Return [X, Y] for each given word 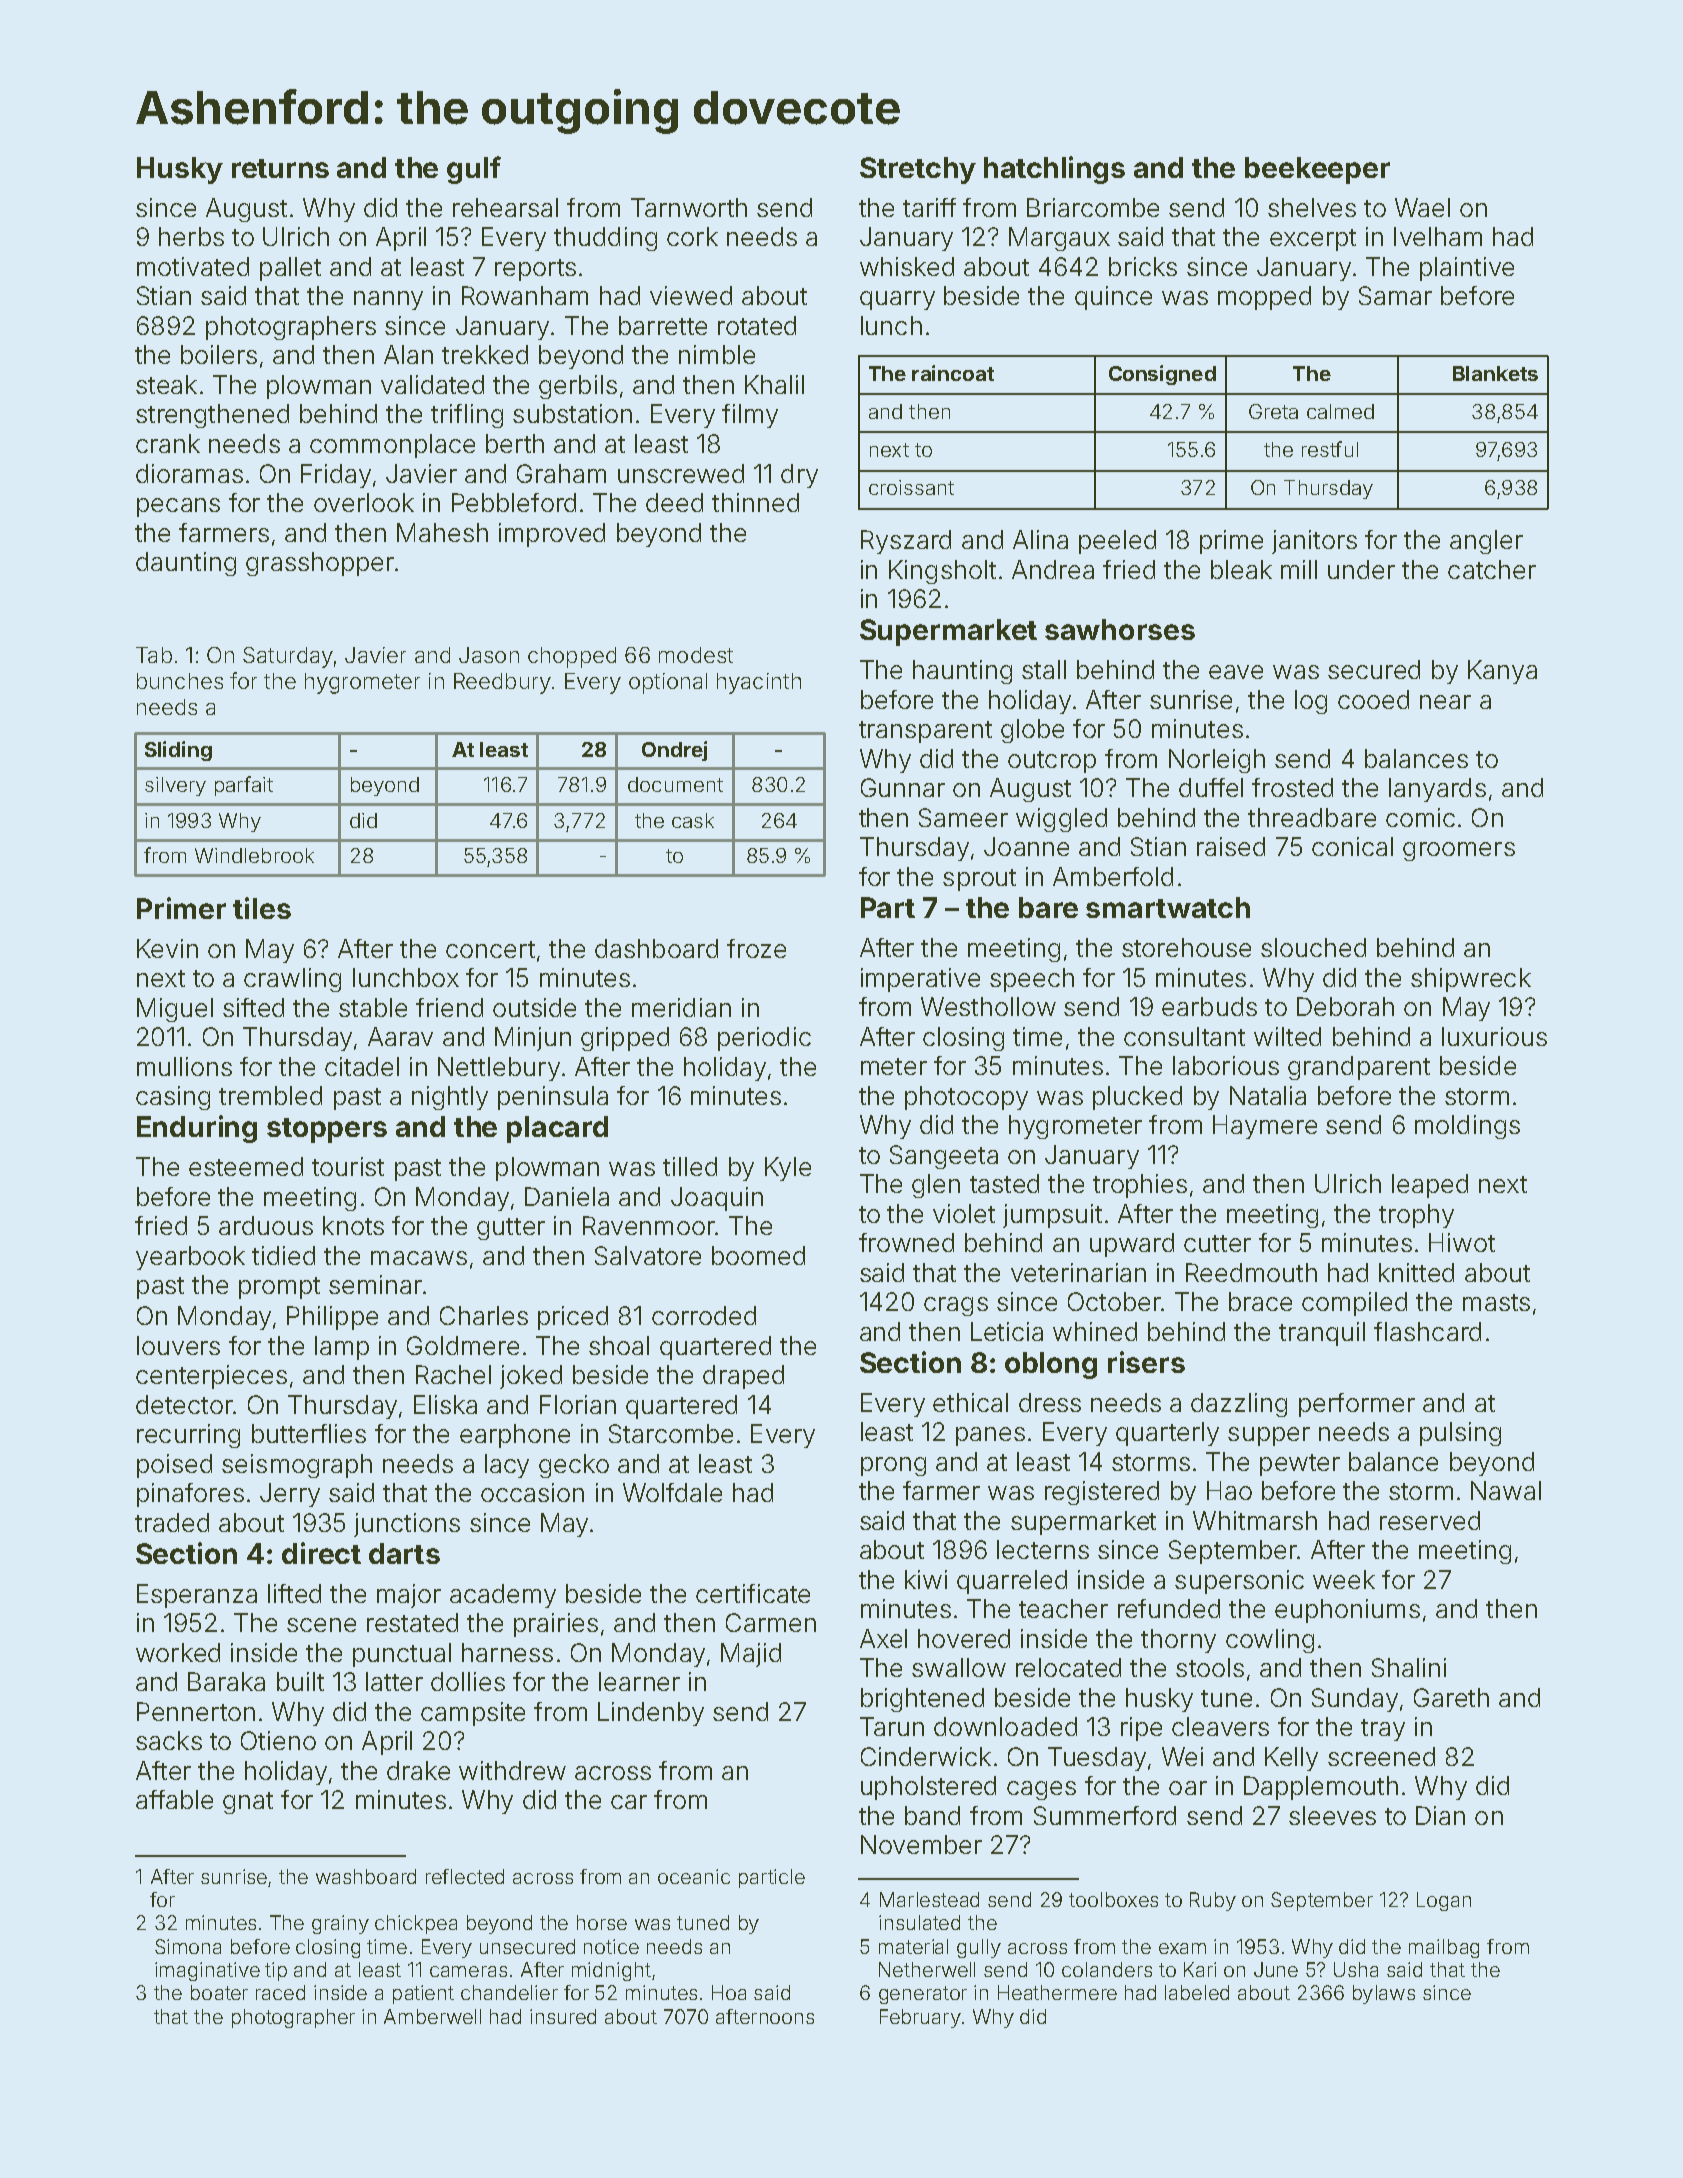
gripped [625, 1039]
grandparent [1359, 1068]
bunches [180, 681]
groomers [1459, 851]
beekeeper [1317, 170]
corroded [704, 1315]
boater [219, 1992]
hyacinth [759, 683]
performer [1357, 1405]
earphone [515, 1436]
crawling [292, 980]
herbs [191, 236]
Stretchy [918, 170]
